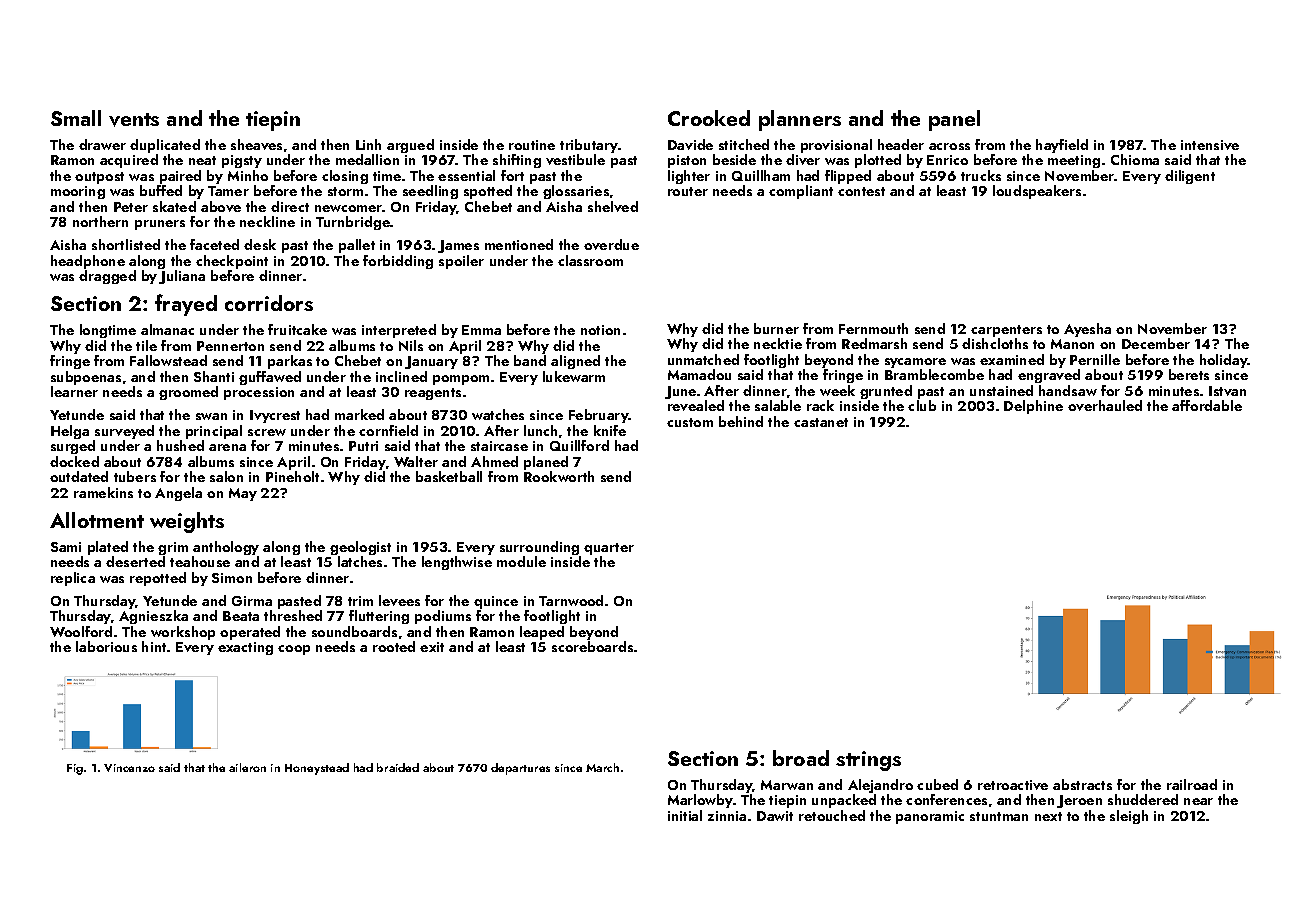  Describe the element at coordinates (363, 446) in the screenshot. I see `Putri` at that location.
